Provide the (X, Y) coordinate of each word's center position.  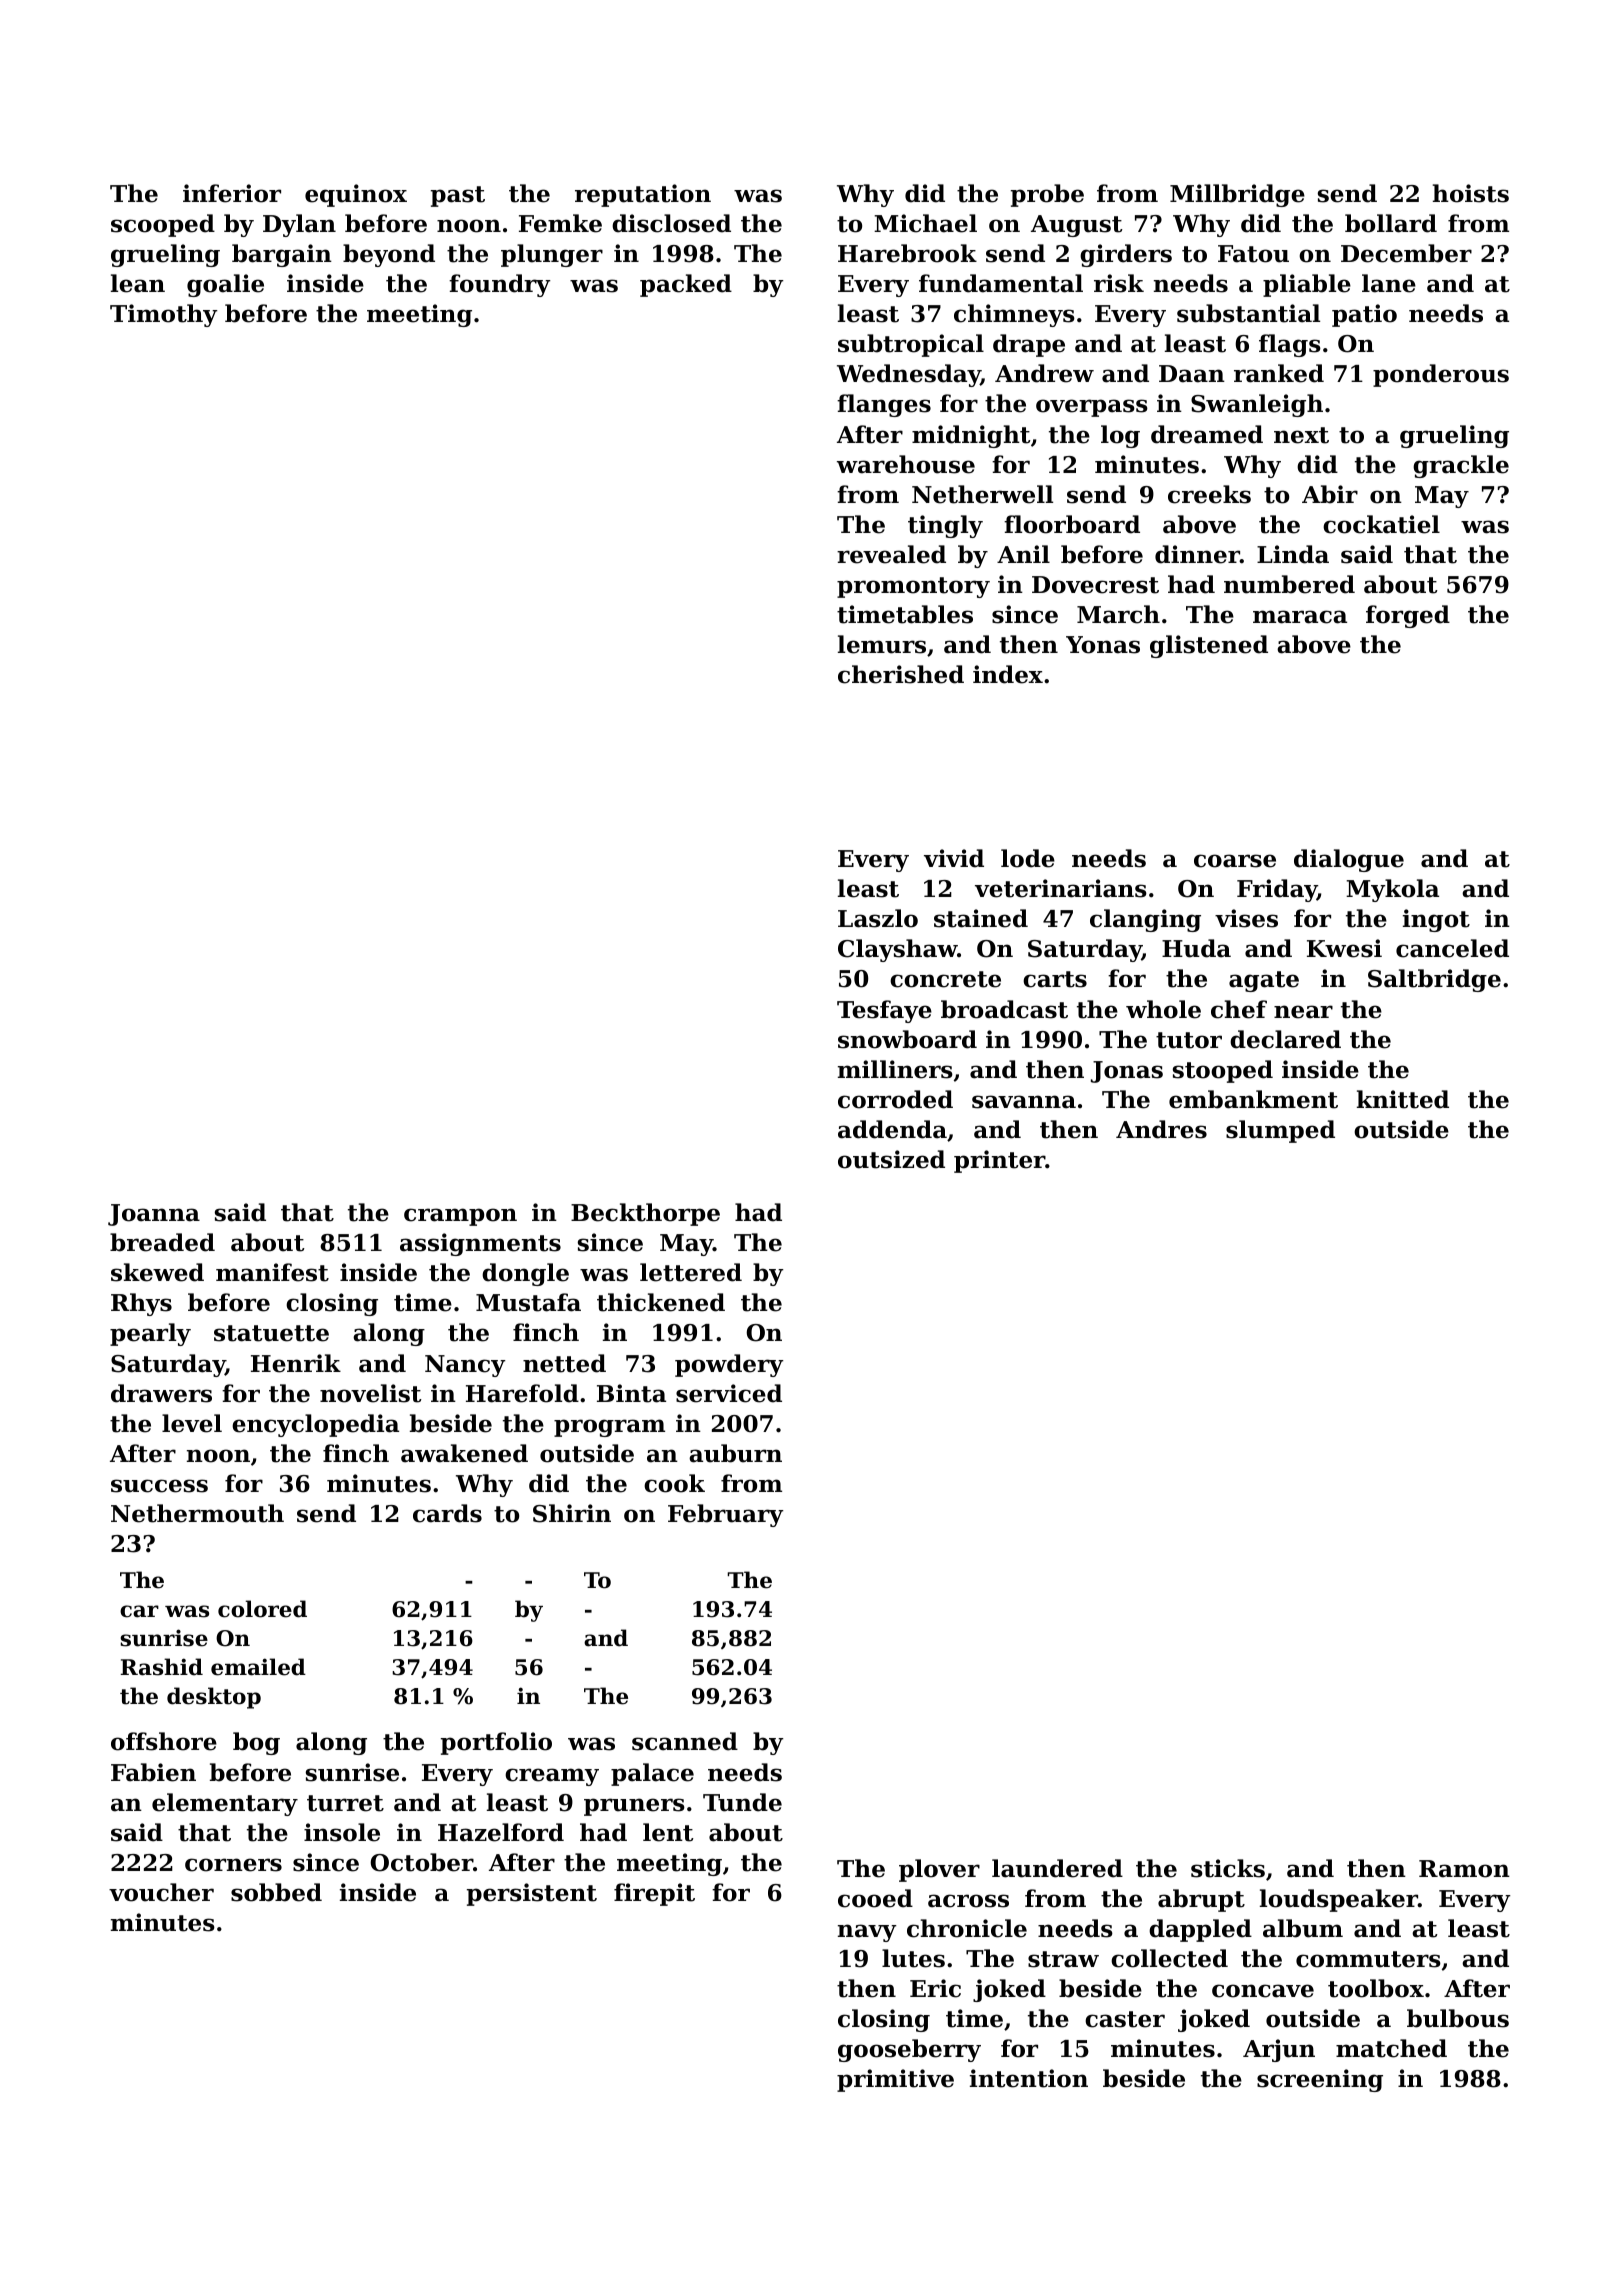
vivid (954, 858)
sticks (1228, 1868)
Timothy (164, 315)
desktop (214, 1698)
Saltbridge (1434, 980)
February (726, 1515)
